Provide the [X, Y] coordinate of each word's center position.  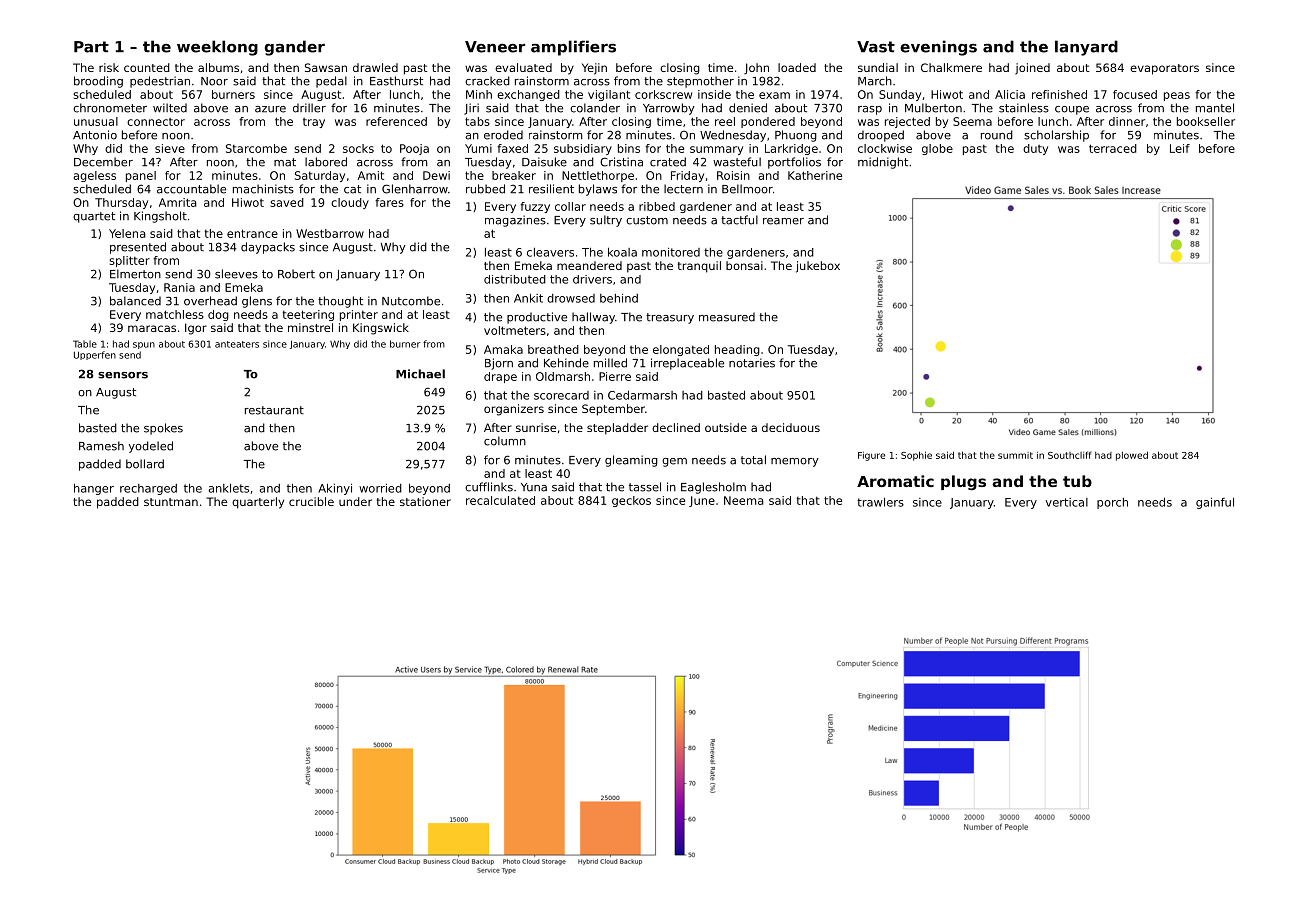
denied [748, 108]
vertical [1067, 502]
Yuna [534, 487]
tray [314, 123]
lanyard [1086, 48]
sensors [123, 375]
